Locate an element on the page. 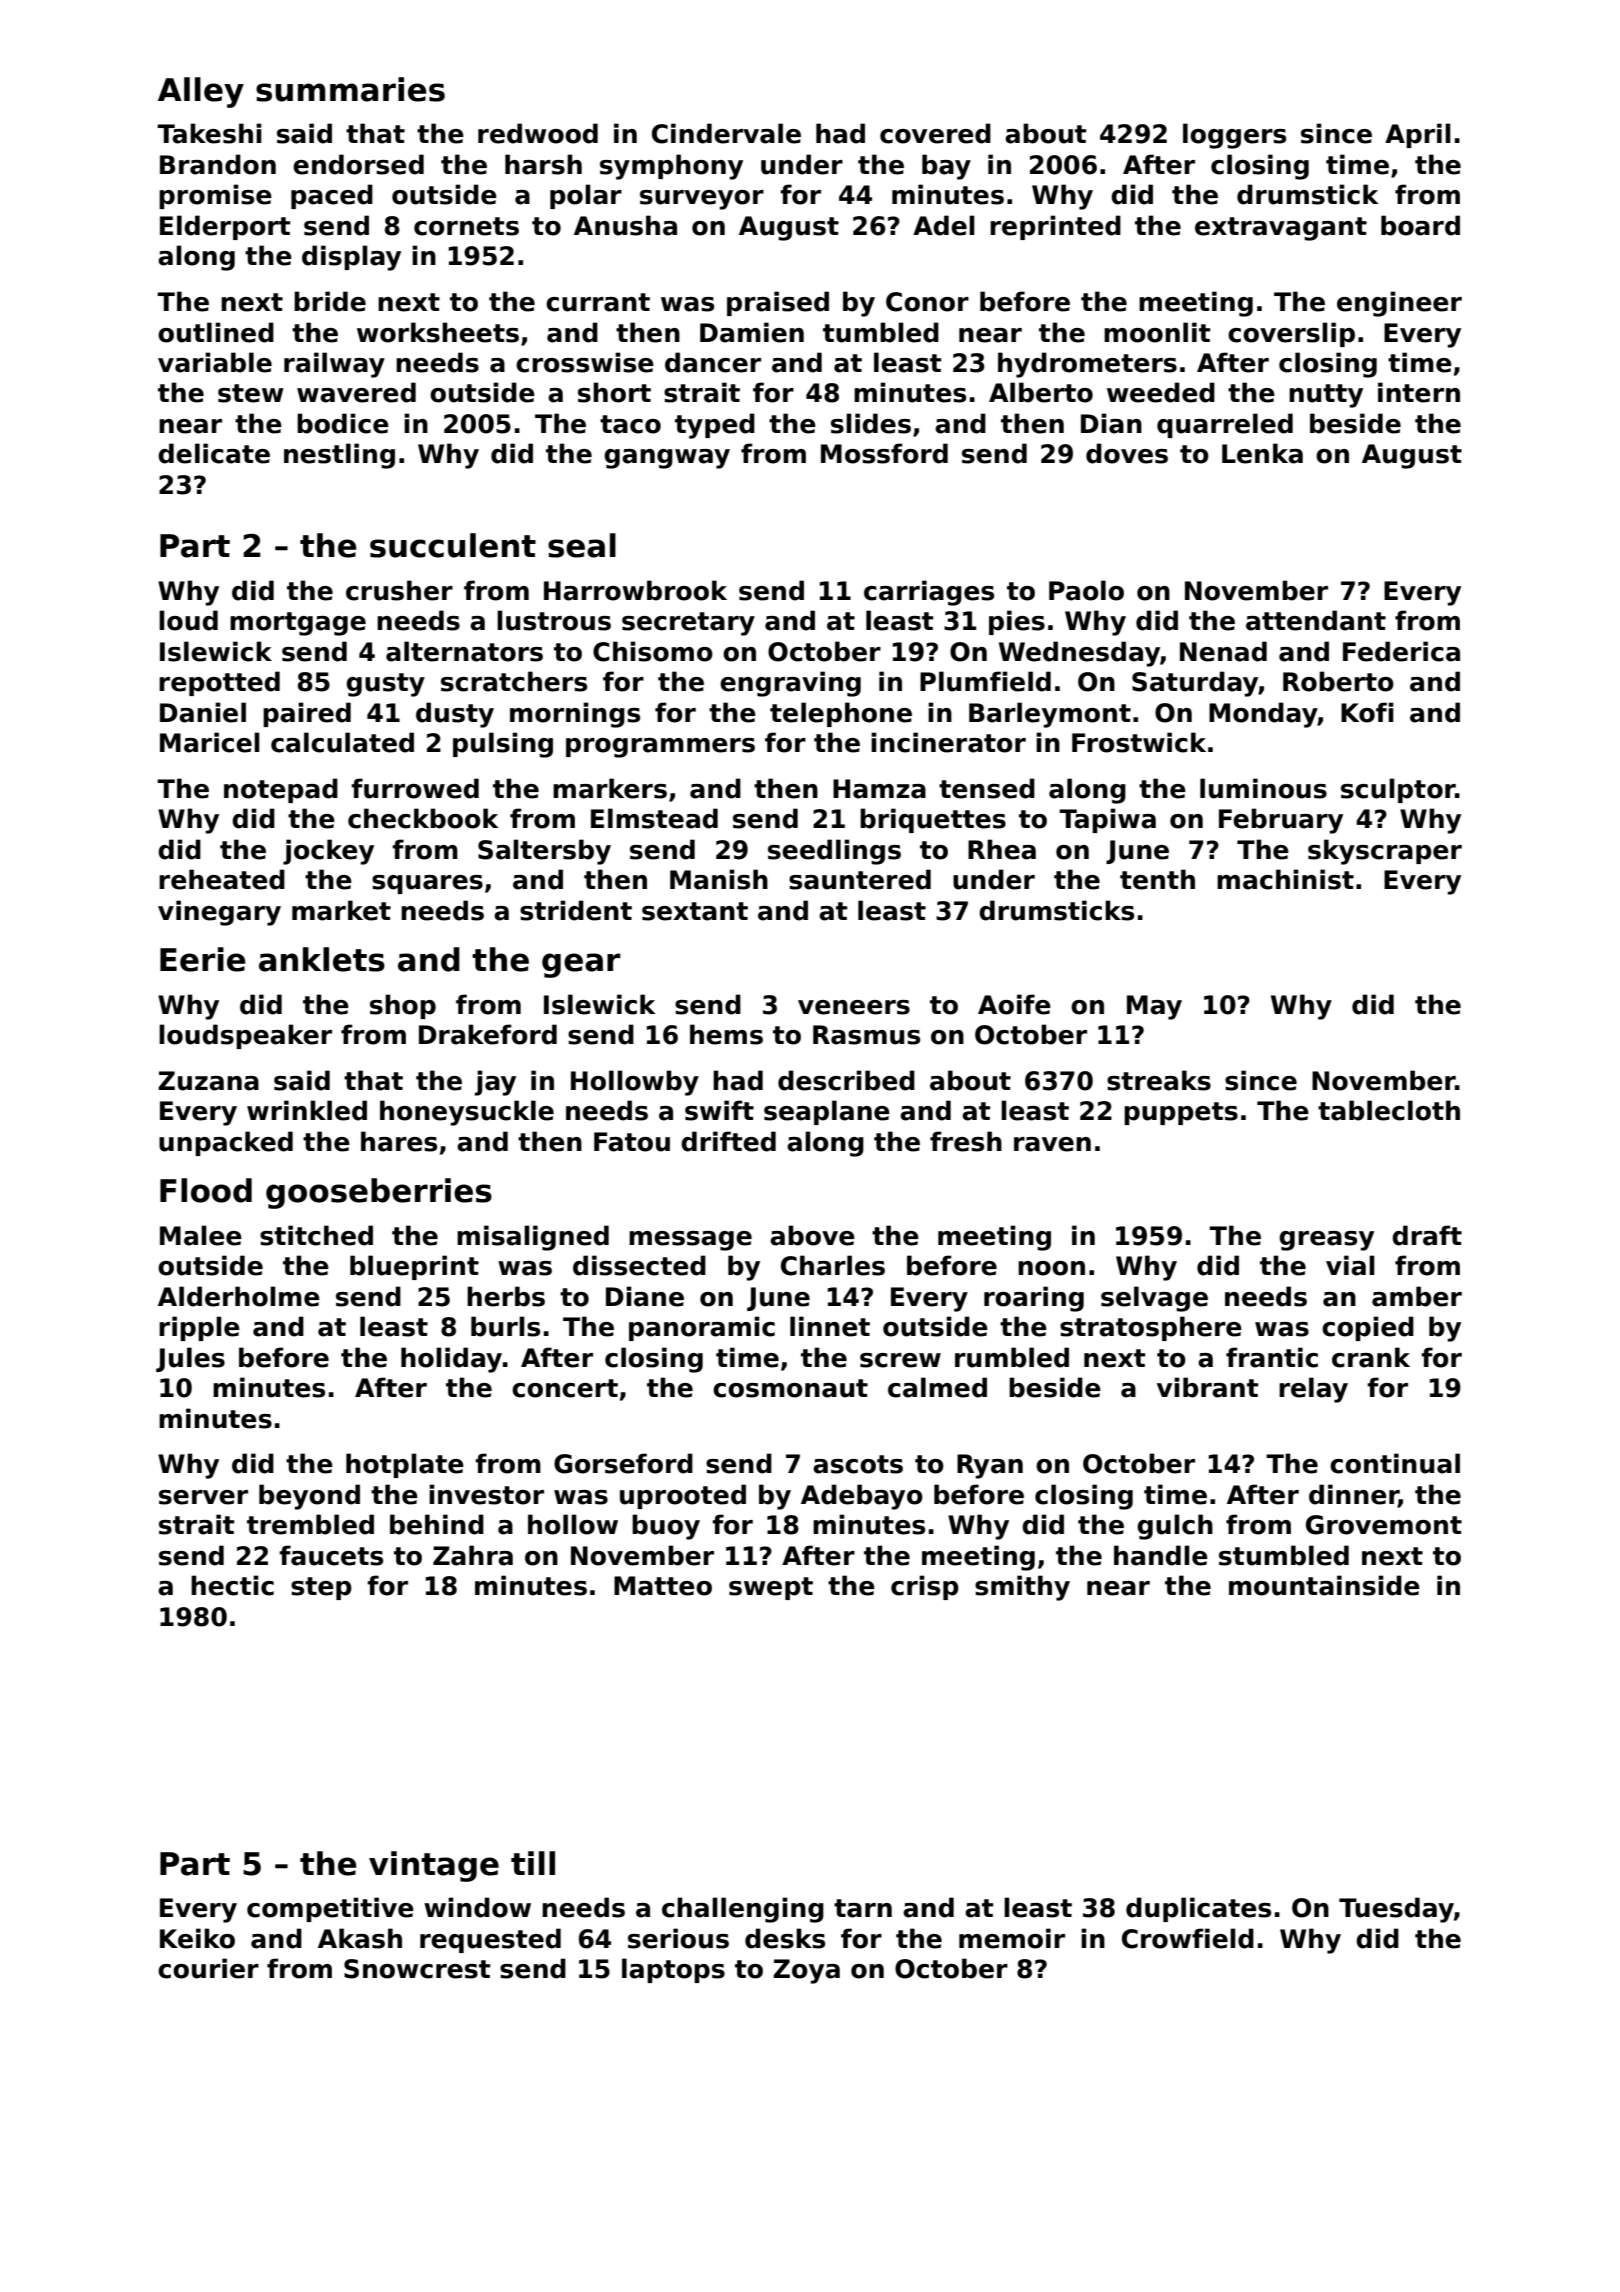 The image size is (1620, 2292). courier is located at coordinates (208, 1968).
